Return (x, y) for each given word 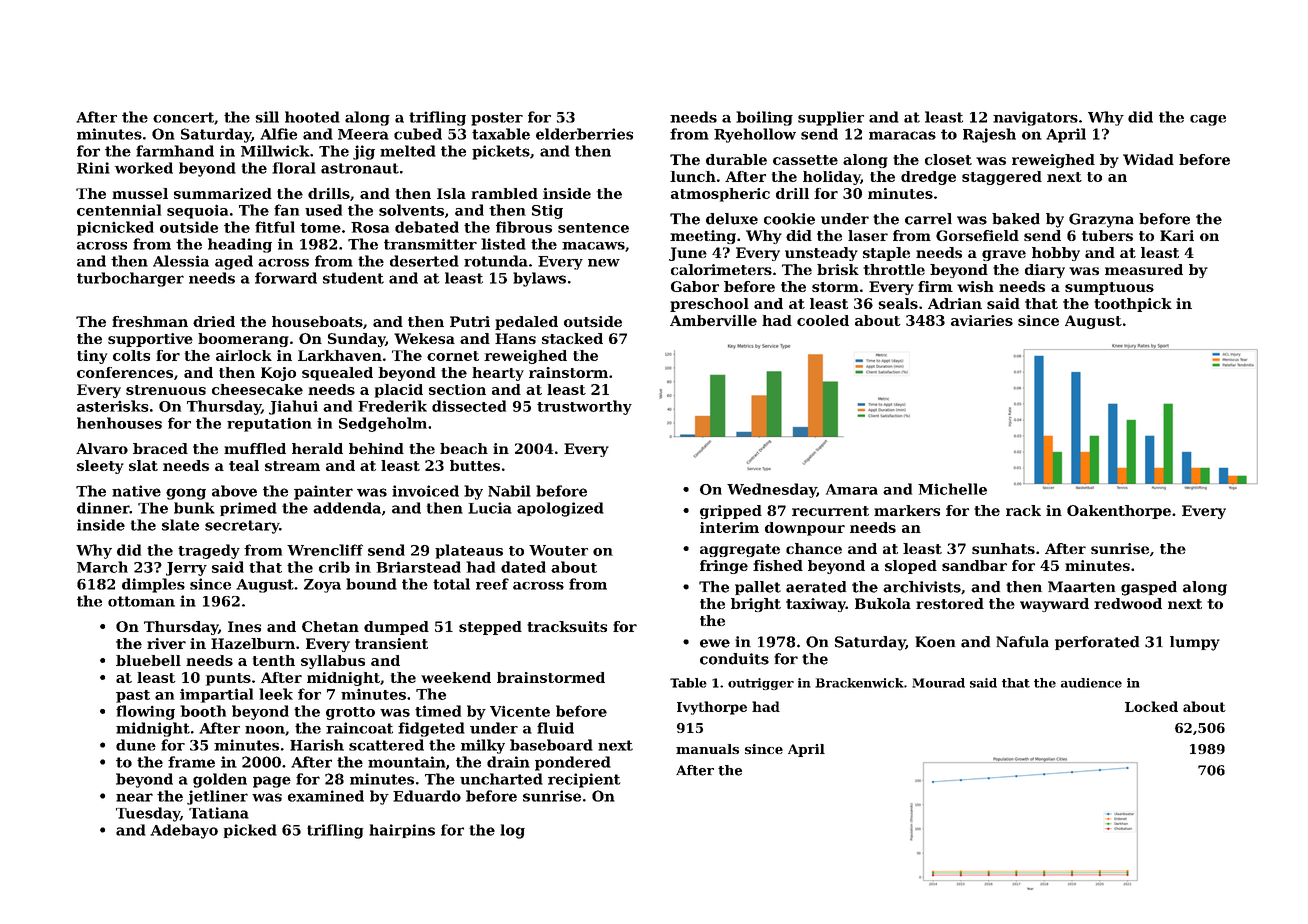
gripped (731, 512)
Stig (547, 211)
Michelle (952, 489)
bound (371, 584)
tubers (1107, 235)
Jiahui (293, 407)
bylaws (539, 279)
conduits (734, 659)
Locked (1151, 706)
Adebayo (184, 831)
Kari (1177, 235)
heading (240, 245)
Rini (93, 168)
